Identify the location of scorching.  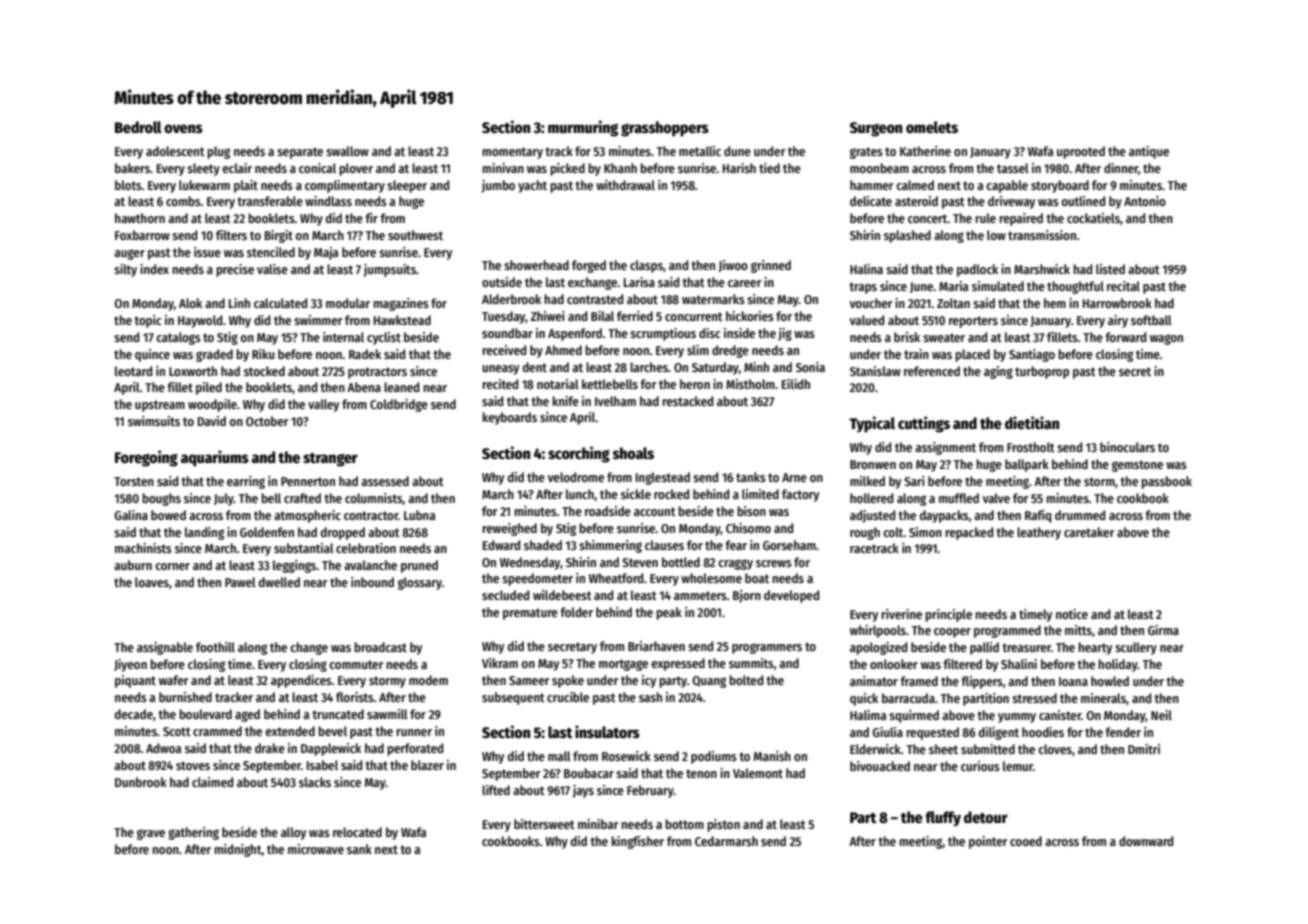
(579, 454).
